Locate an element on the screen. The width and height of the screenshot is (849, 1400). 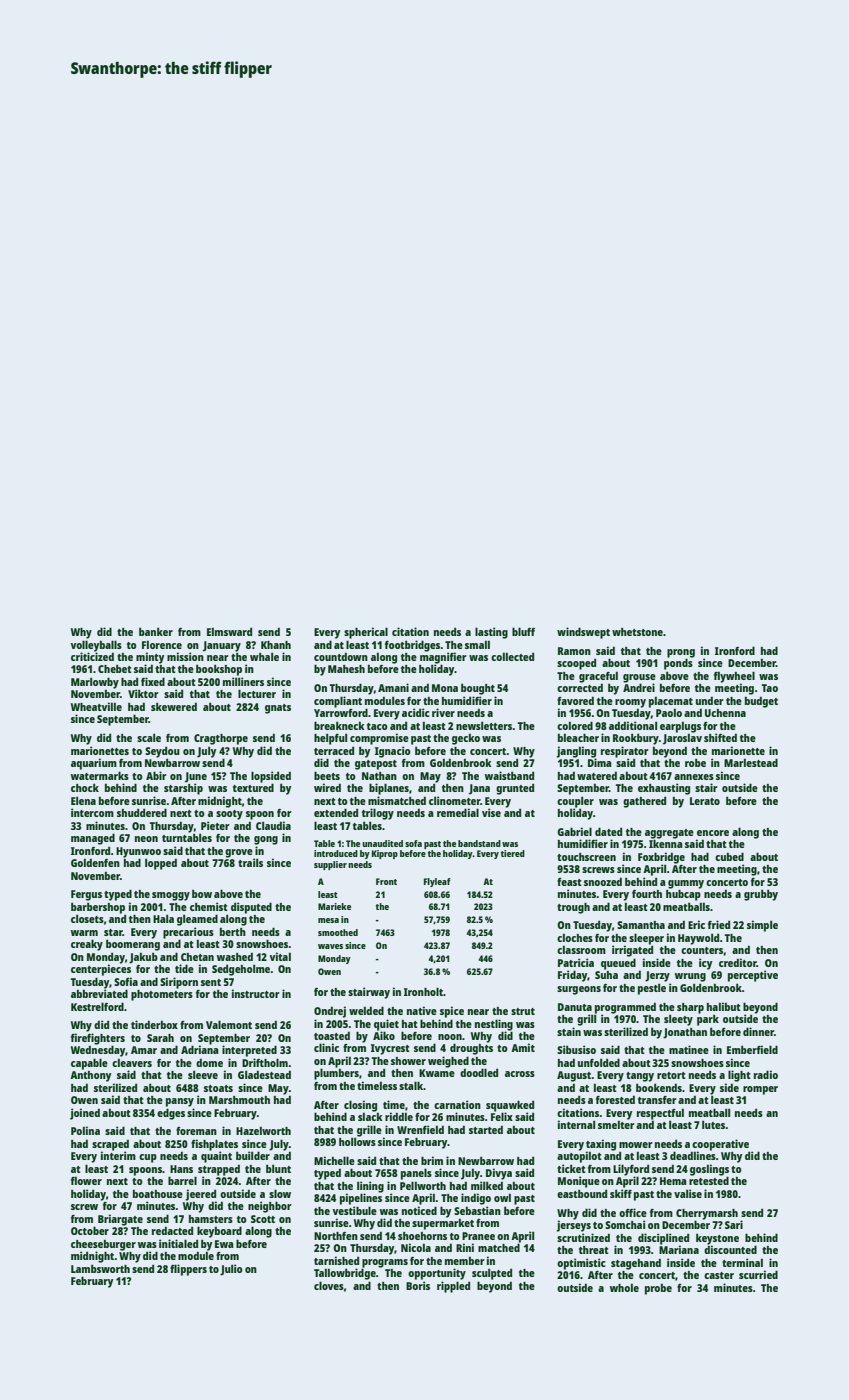
flywheel is located at coordinates (734, 677).
